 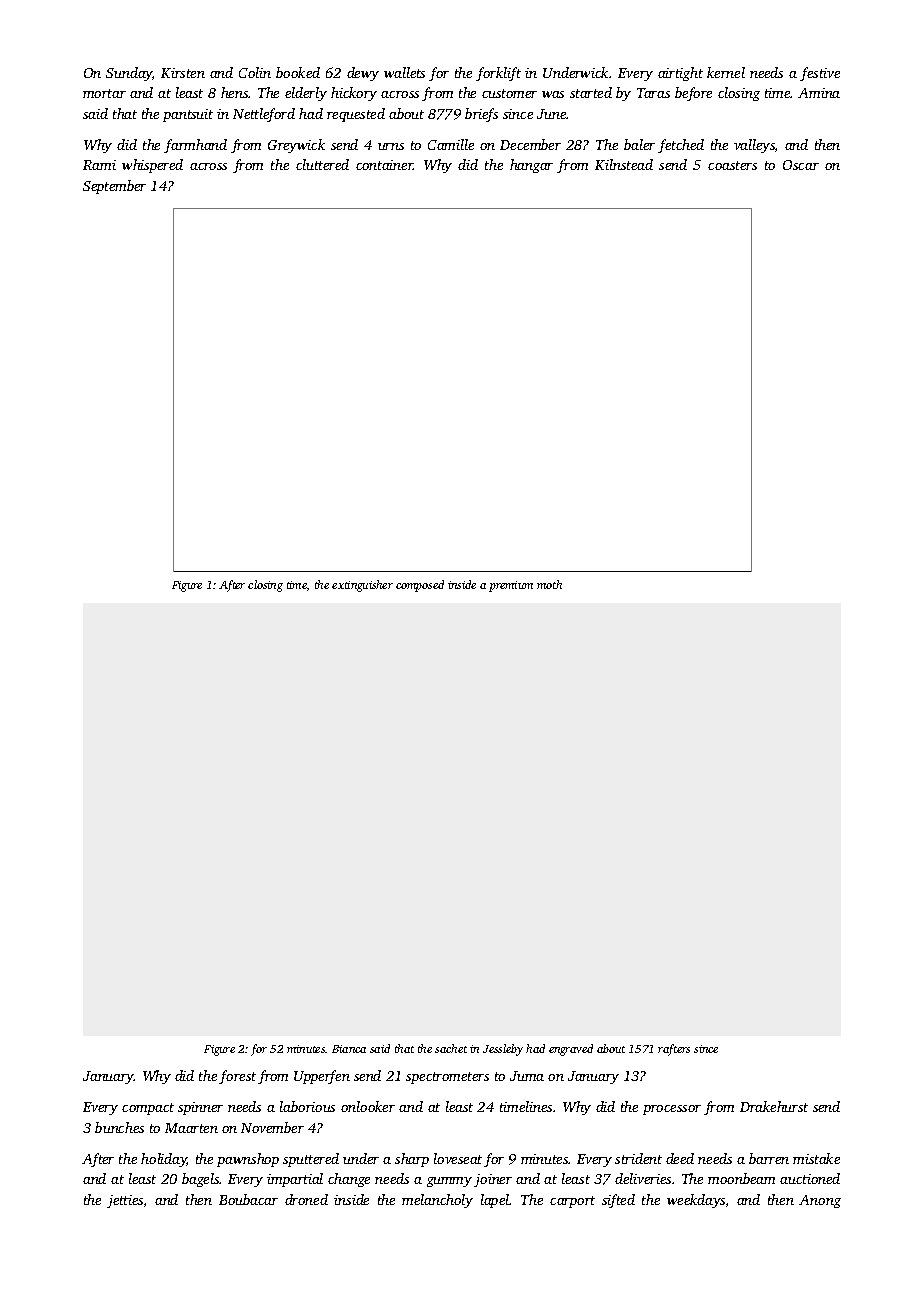 I want to click on cluttered, so click(x=322, y=164).
